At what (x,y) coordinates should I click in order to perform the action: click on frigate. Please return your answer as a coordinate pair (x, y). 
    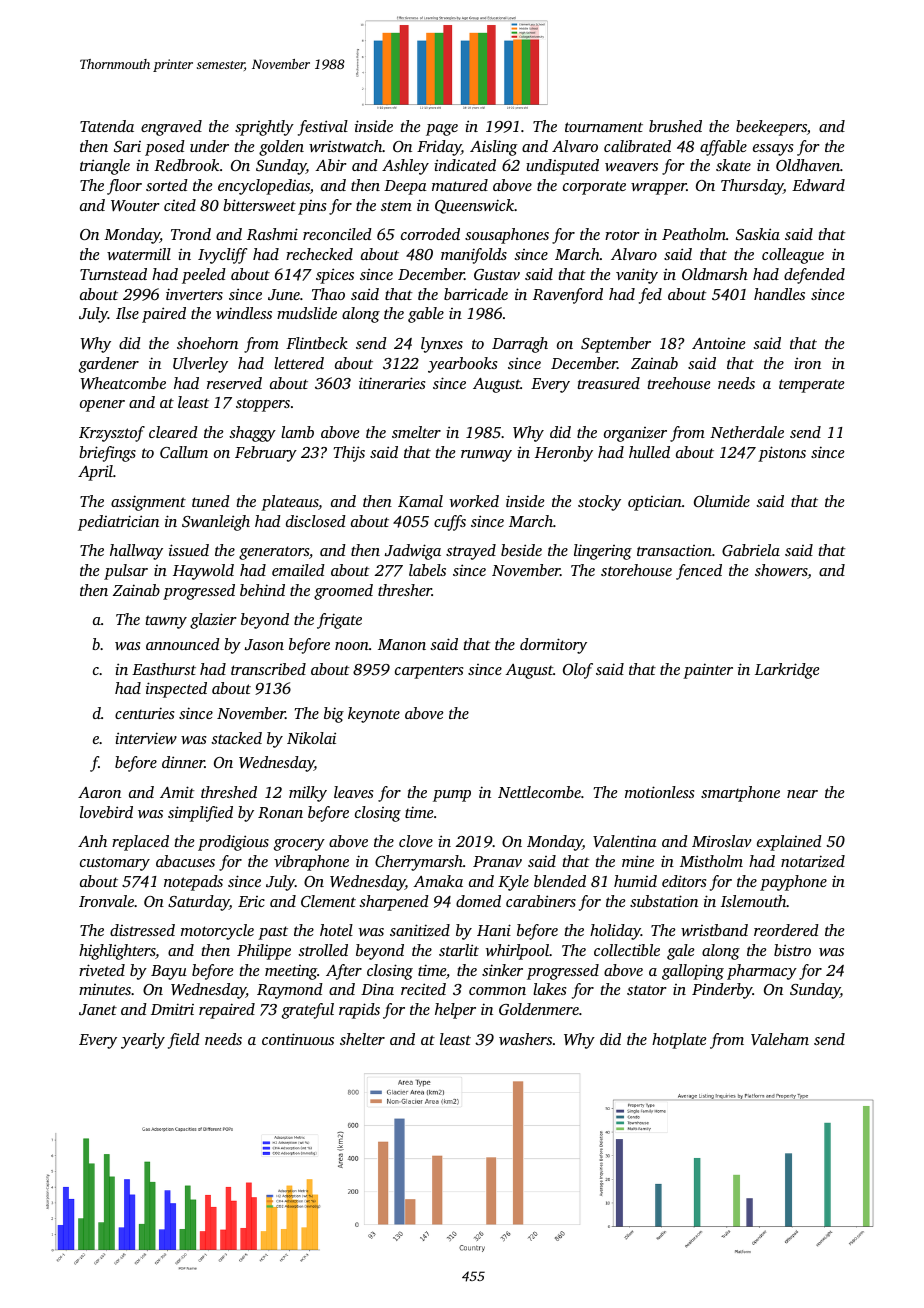
    Looking at the image, I should click on (339, 621).
